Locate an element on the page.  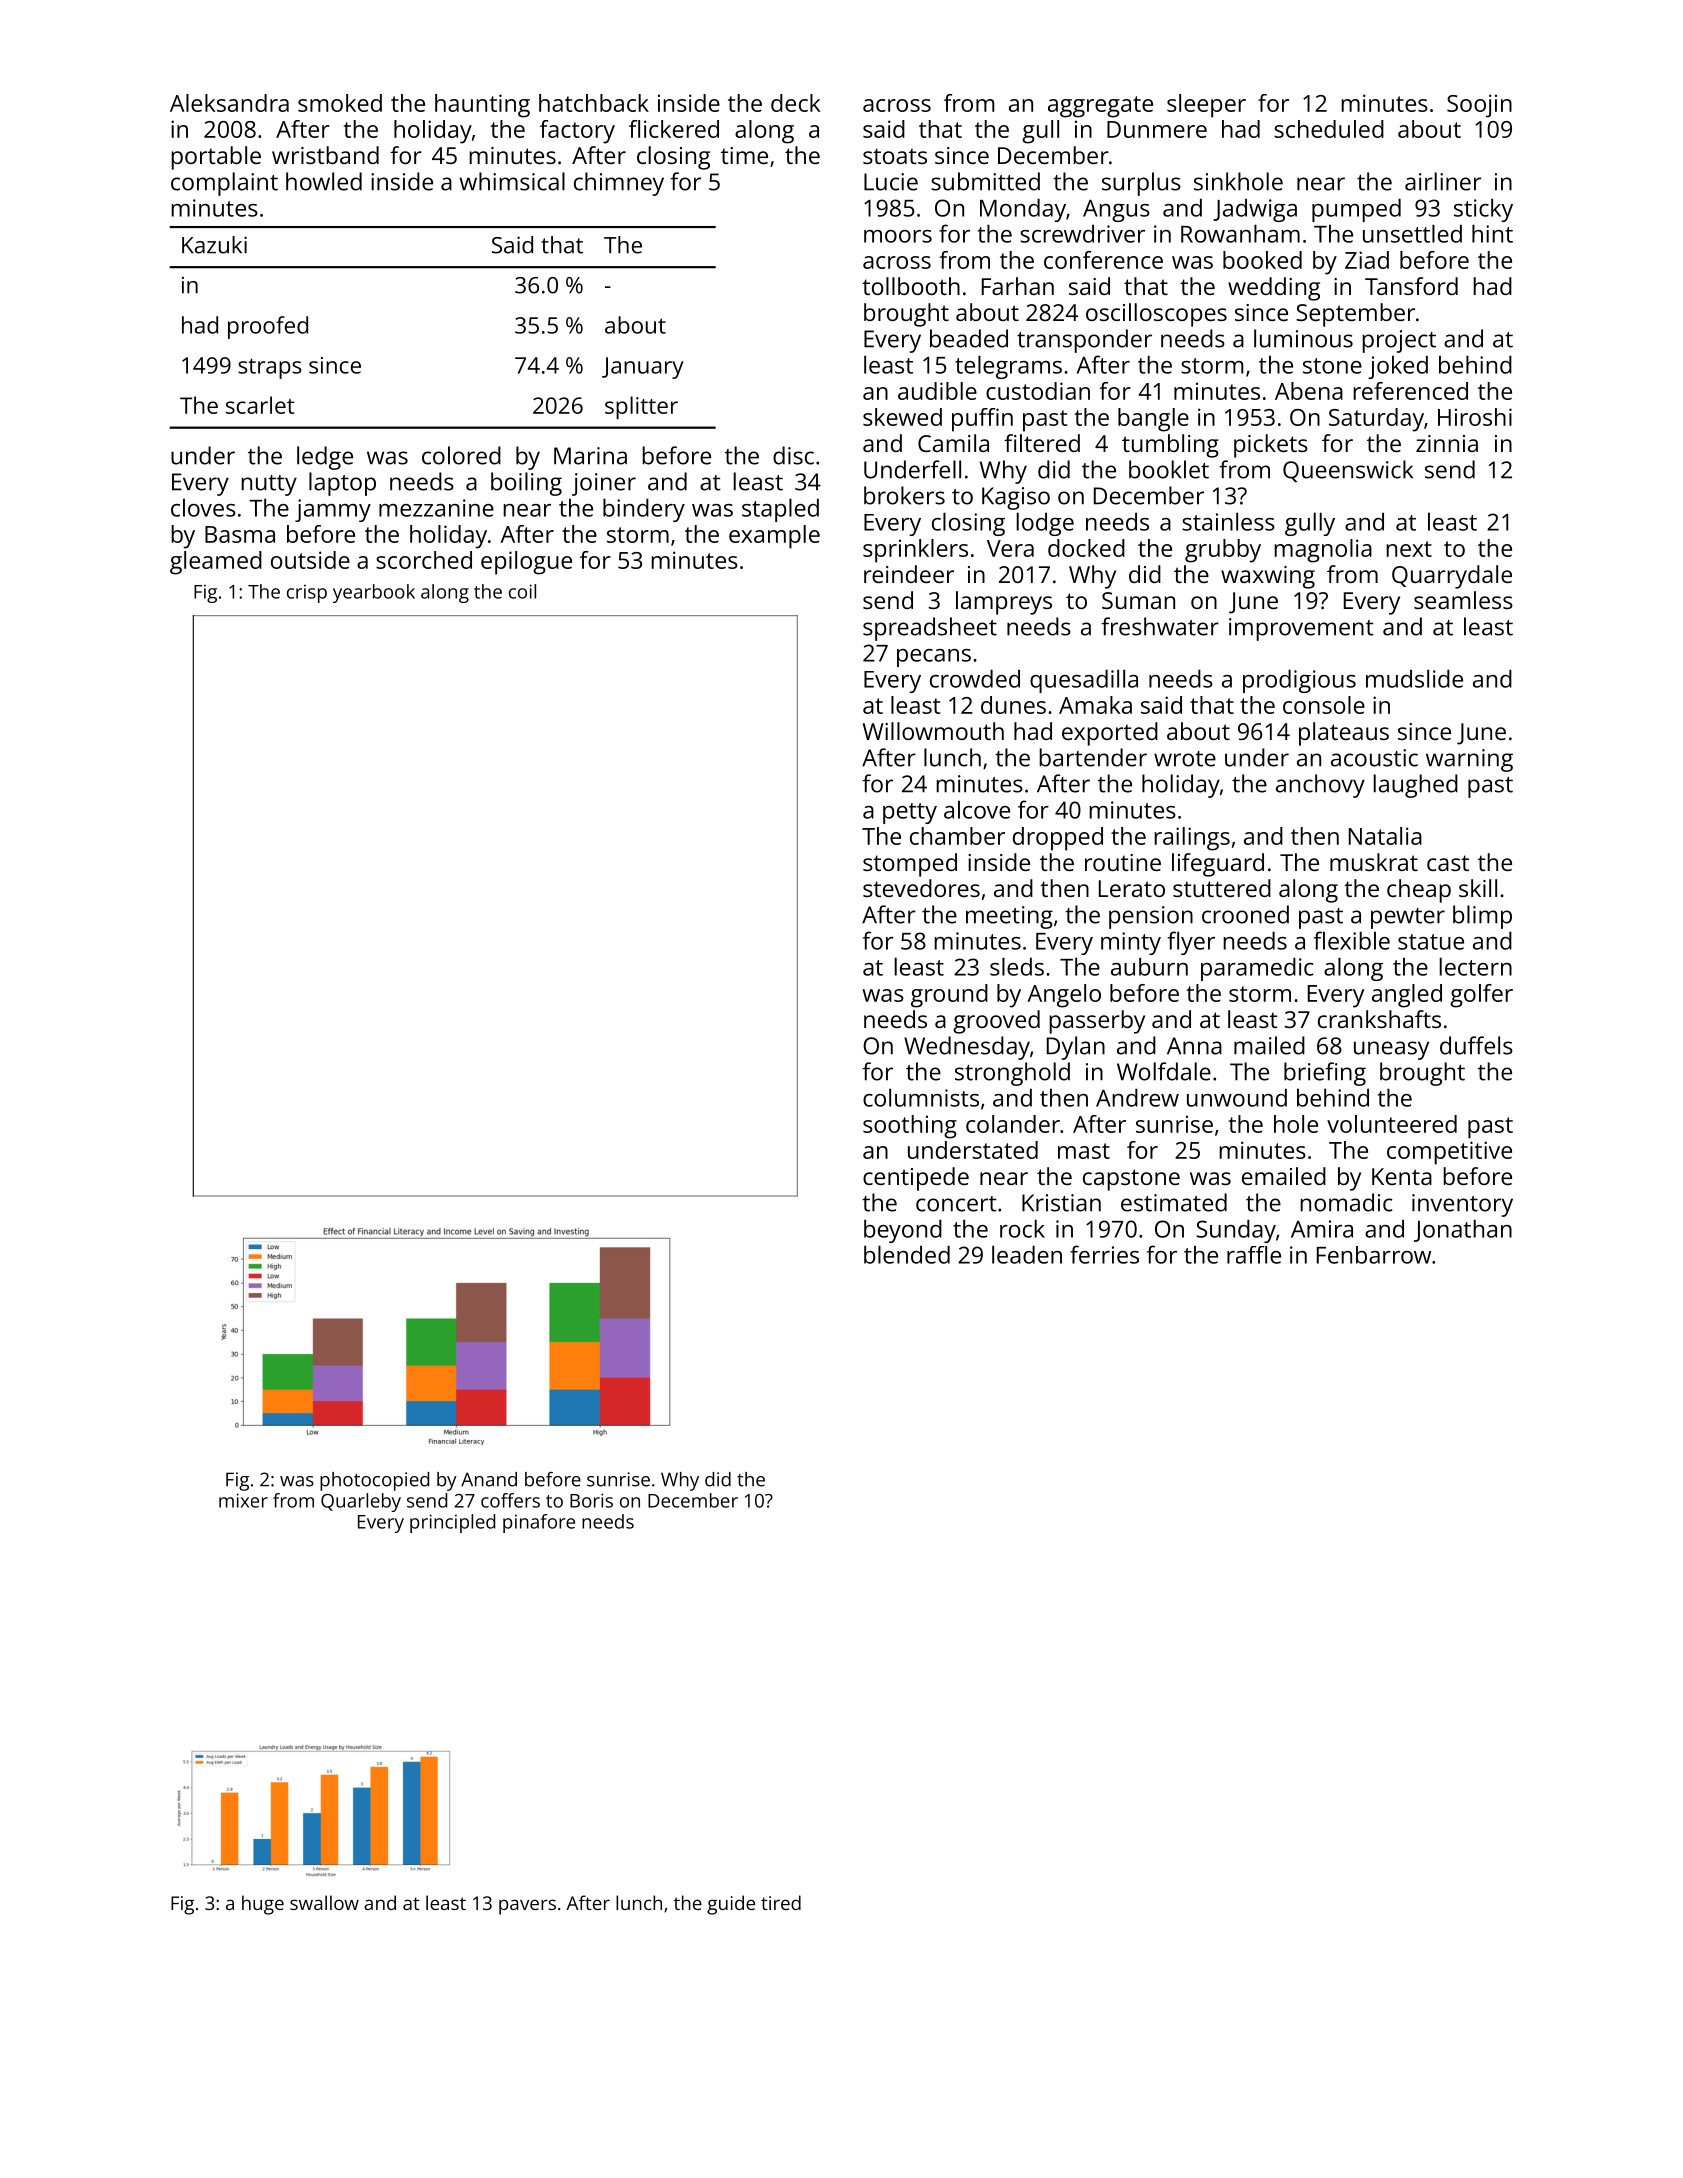
disc is located at coordinates (793, 455).
